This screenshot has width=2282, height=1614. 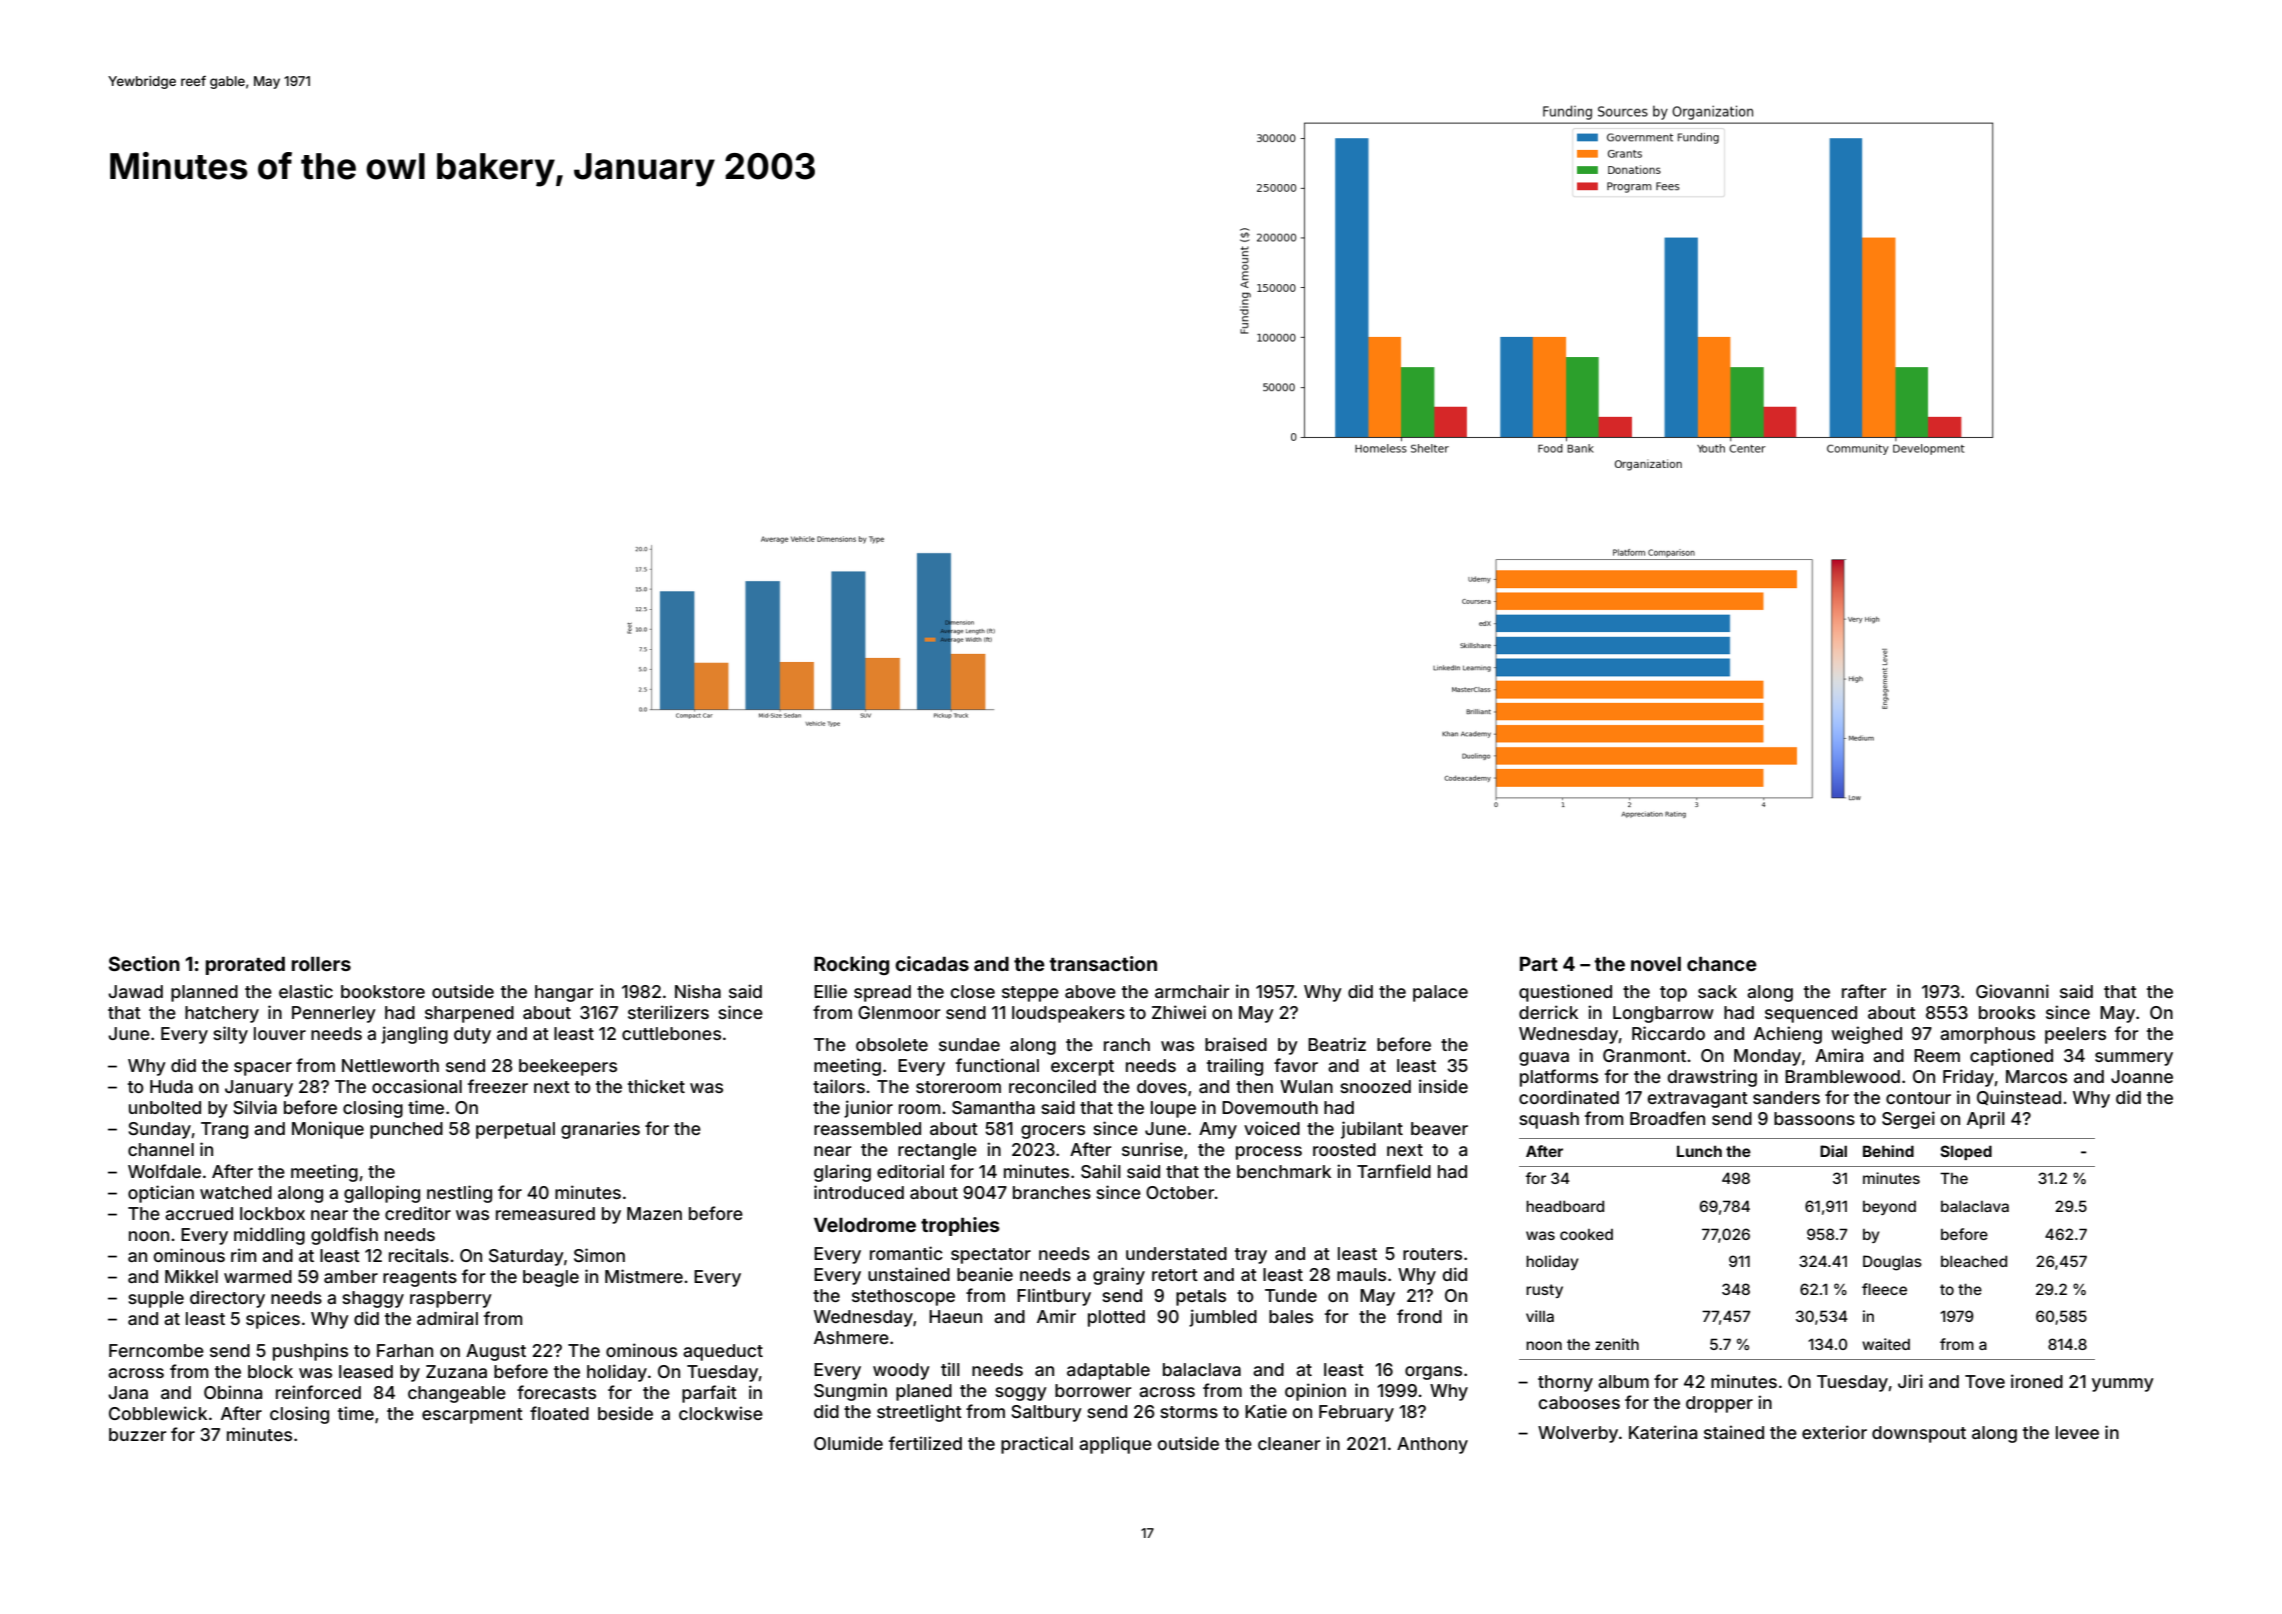 I want to click on prorated, so click(x=245, y=966).
